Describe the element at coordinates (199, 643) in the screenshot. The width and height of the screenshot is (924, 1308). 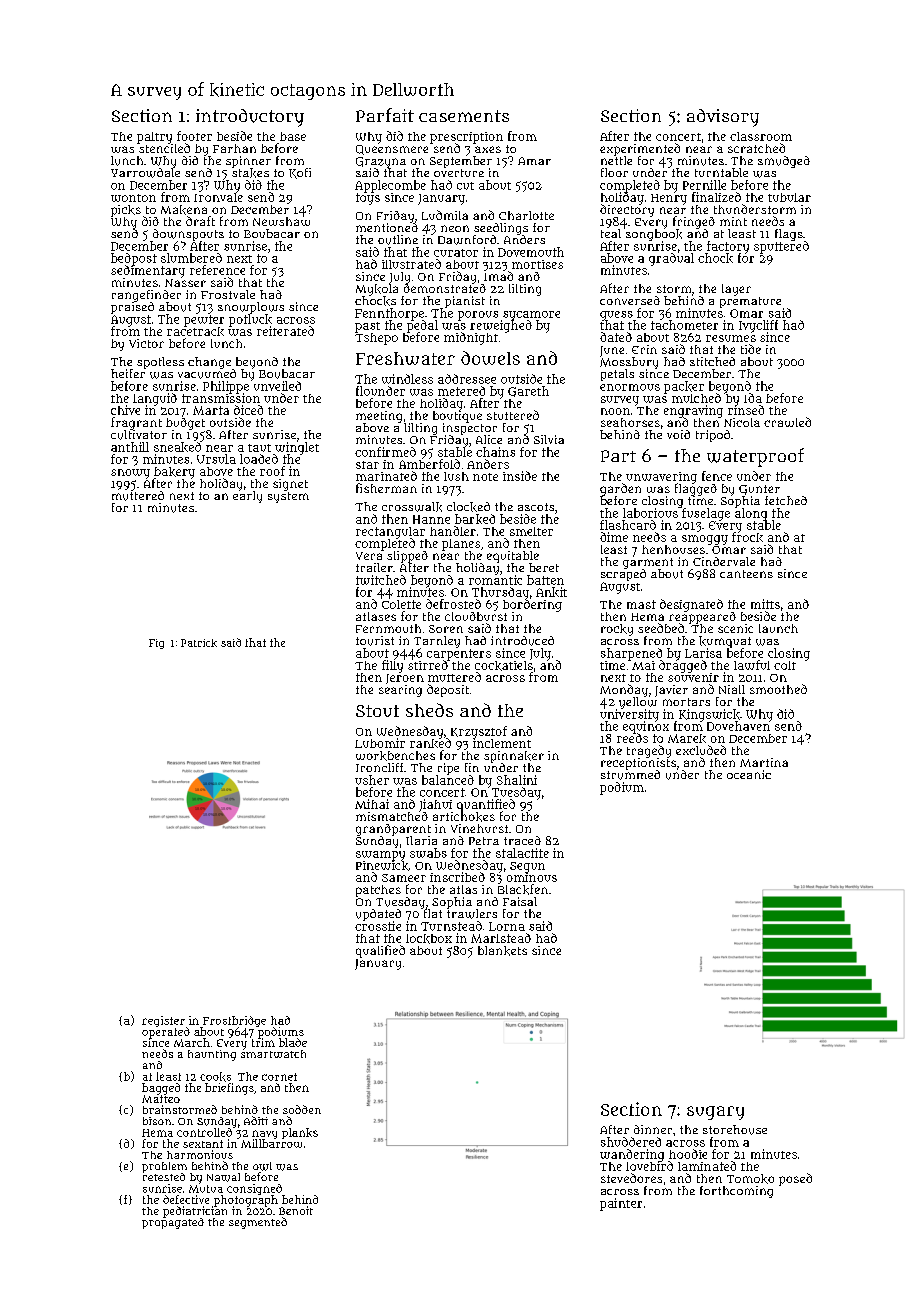
I see `Patrick` at that location.
